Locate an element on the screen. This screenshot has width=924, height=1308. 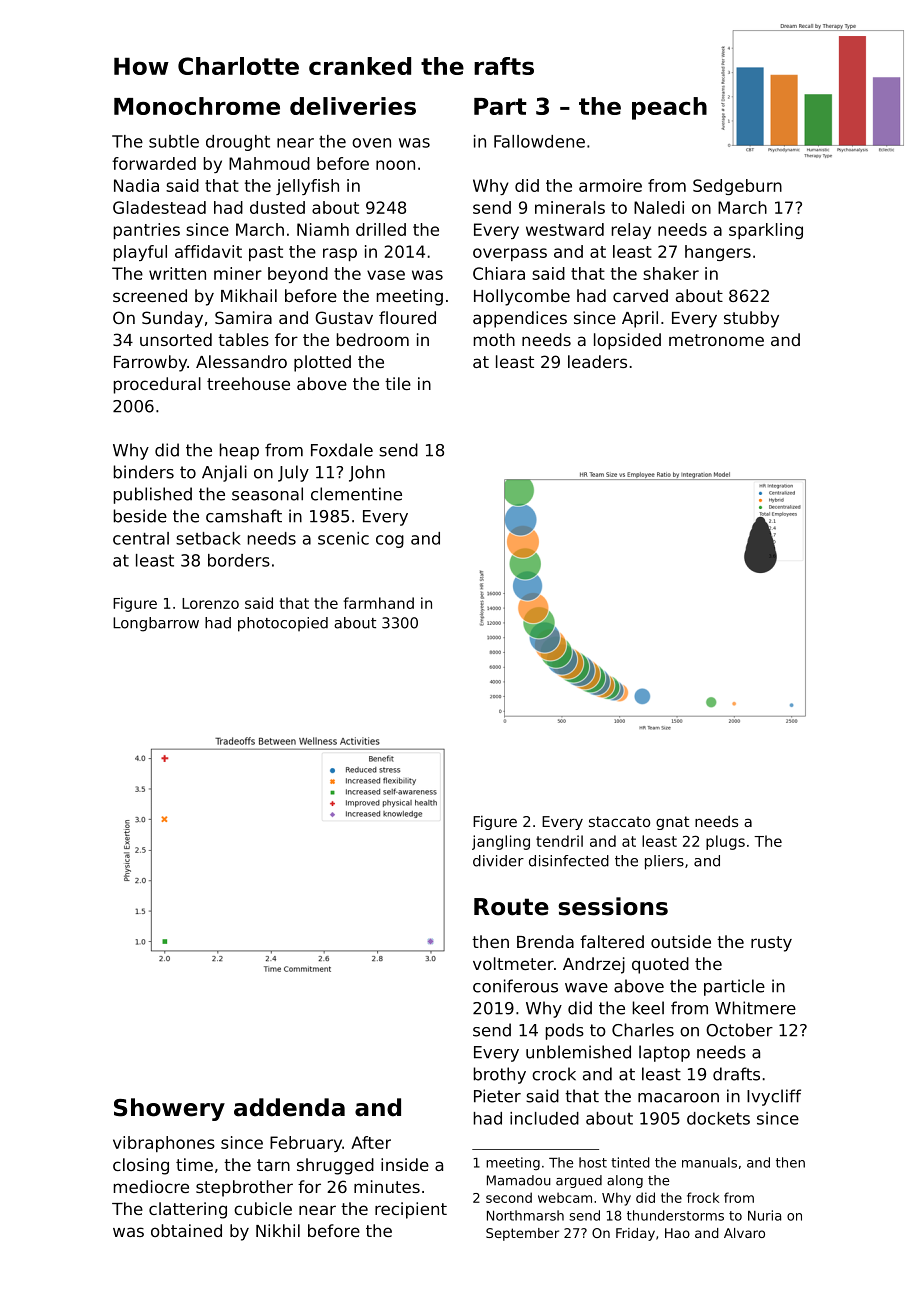
recipient is located at coordinates (411, 1210).
